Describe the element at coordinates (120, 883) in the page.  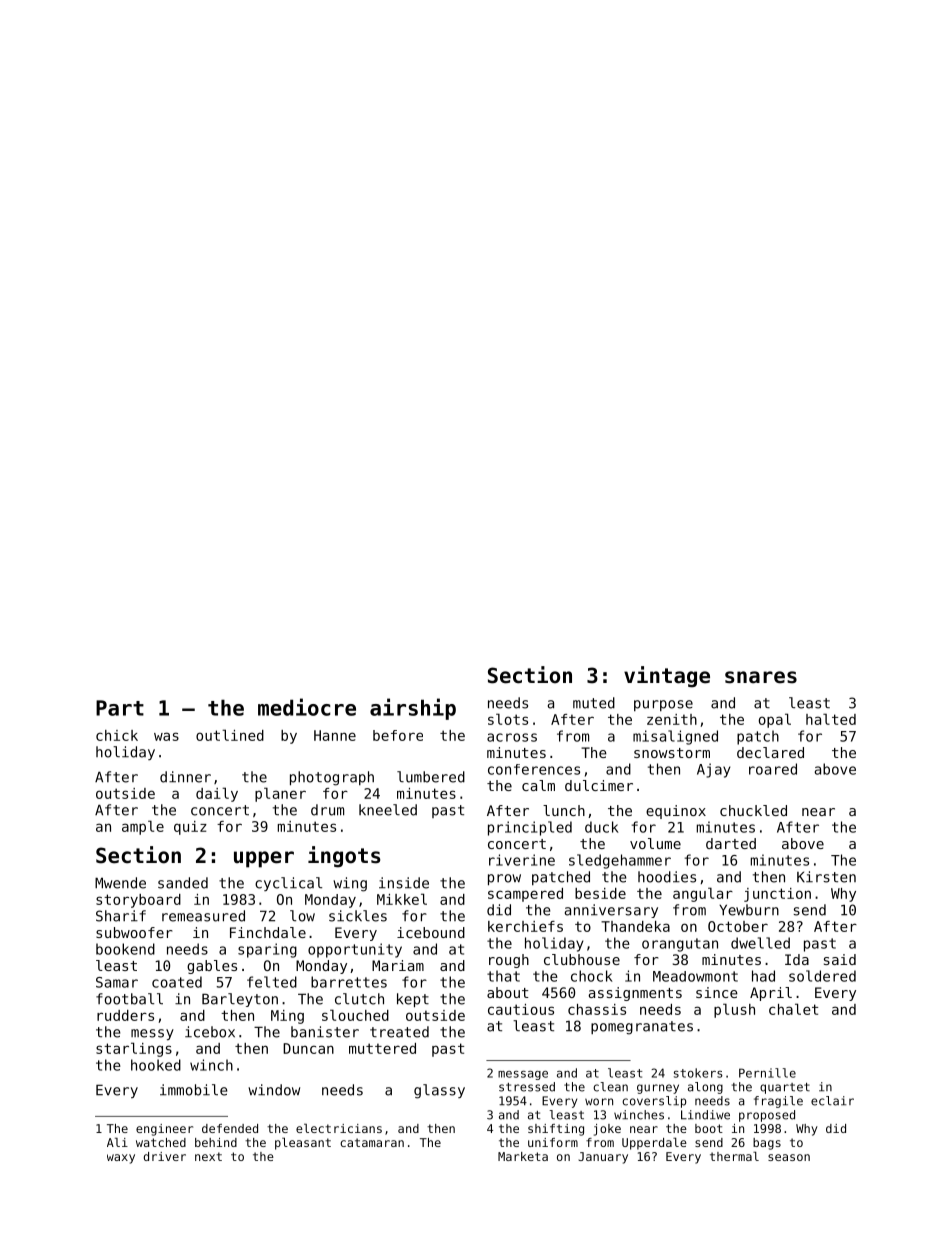
I see `Mwende` at that location.
